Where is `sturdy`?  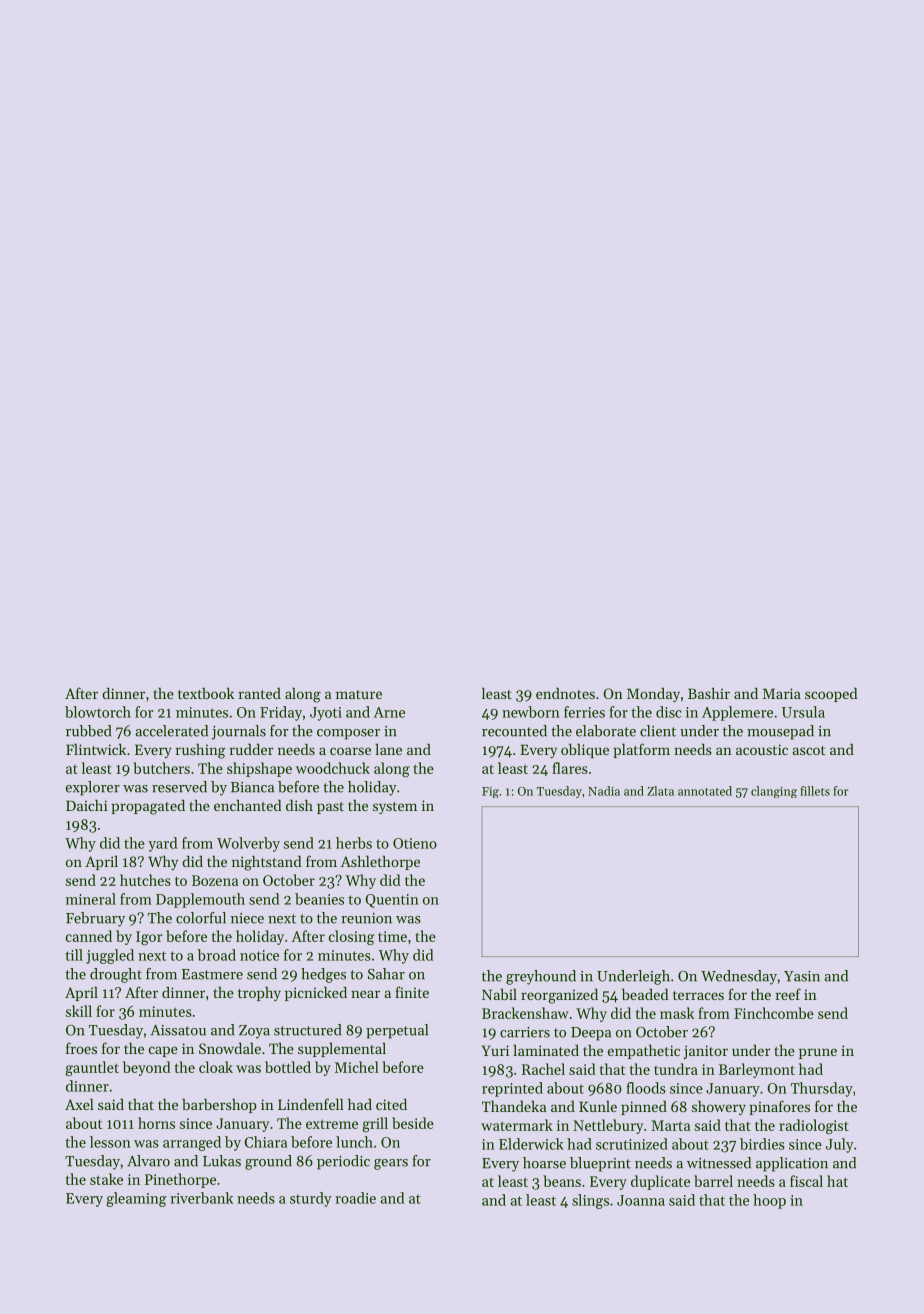 sturdy is located at coordinates (311, 1199).
